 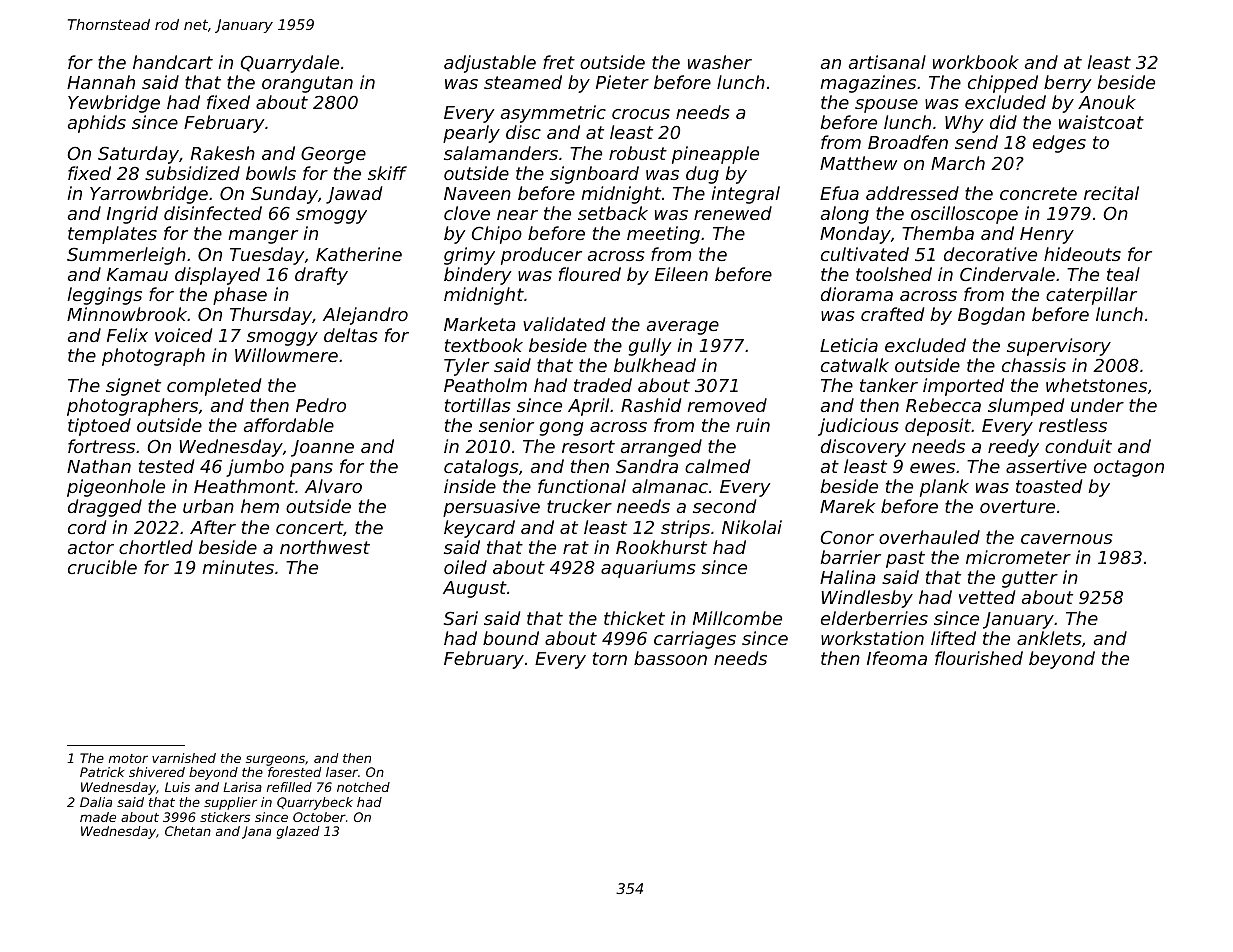 What do you see at coordinates (976, 62) in the image?
I see `workbook` at bounding box center [976, 62].
